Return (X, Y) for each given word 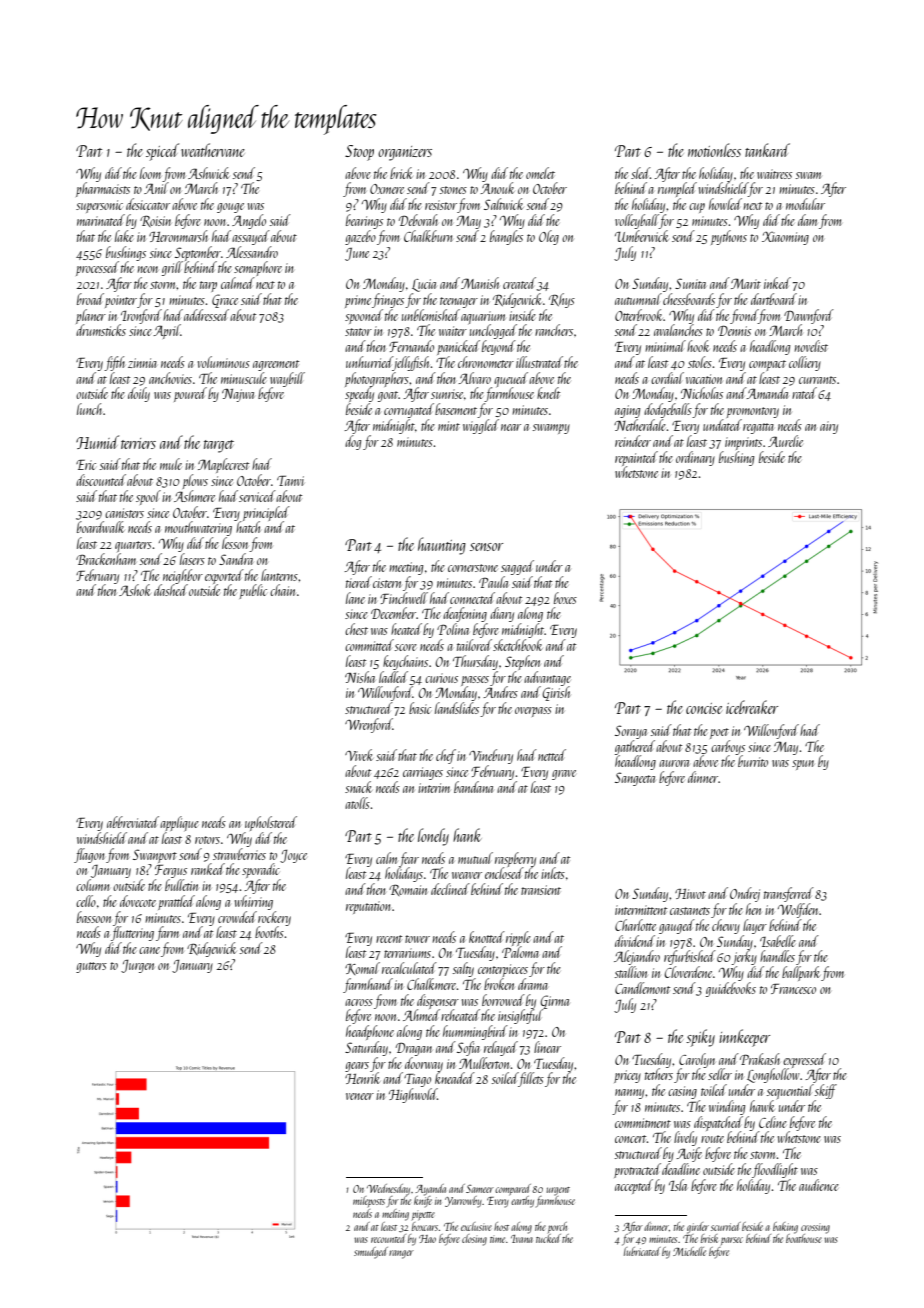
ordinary (695, 458)
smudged (371, 1253)
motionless (714, 150)
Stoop (359, 153)
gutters (91, 967)
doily (139, 394)
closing (474, 1240)
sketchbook (518, 645)
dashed (171, 590)
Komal (362, 968)
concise (704, 708)
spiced (162, 152)
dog (353, 442)
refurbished (690, 957)
